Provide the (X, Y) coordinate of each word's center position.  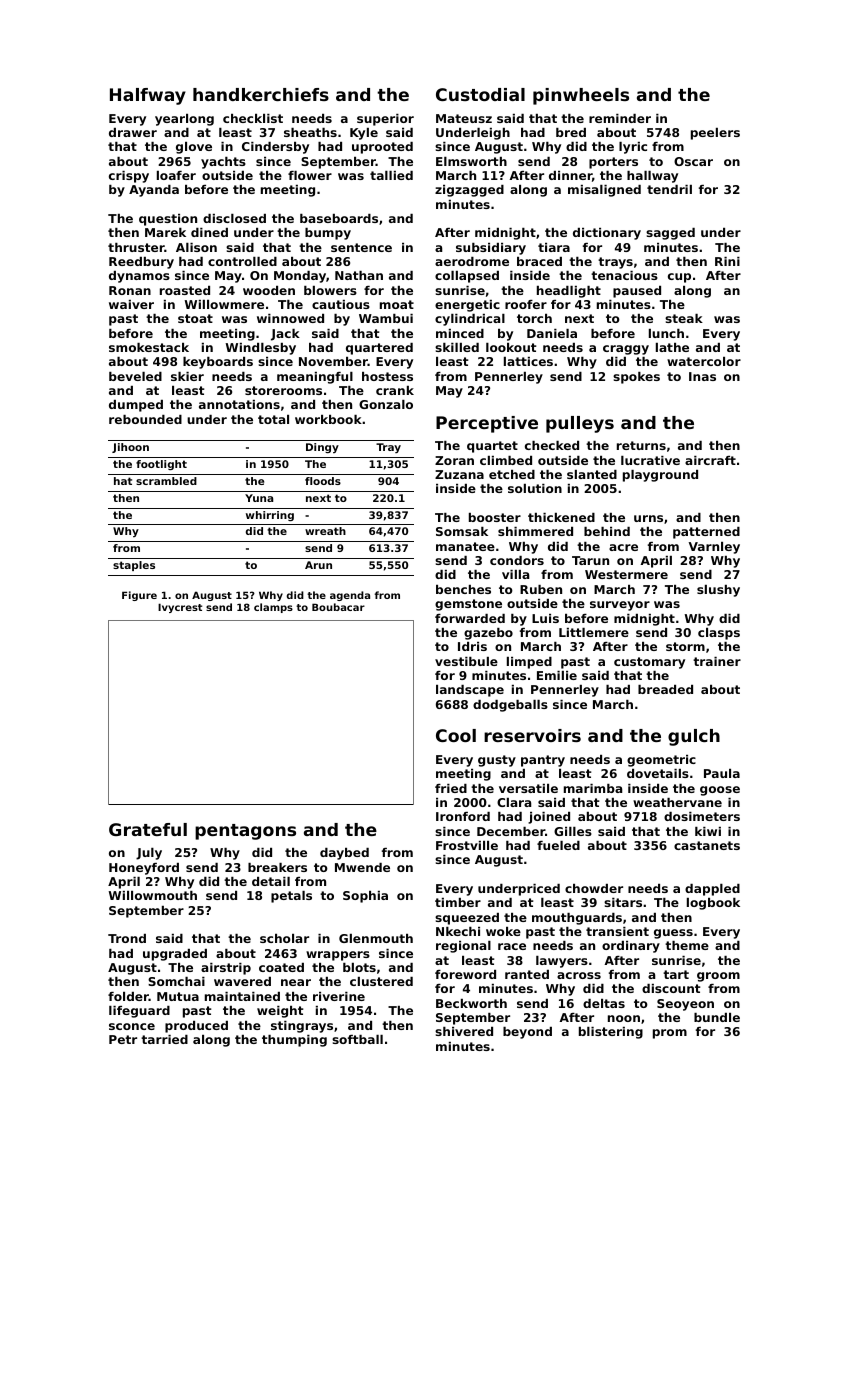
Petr (123, 1039)
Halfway (148, 96)
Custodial (480, 94)
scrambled (166, 481)
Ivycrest (180, 608)
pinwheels (581, 96)
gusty (497, 761)
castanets (707, 845)
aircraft (710, 460)
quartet (492, 447)
